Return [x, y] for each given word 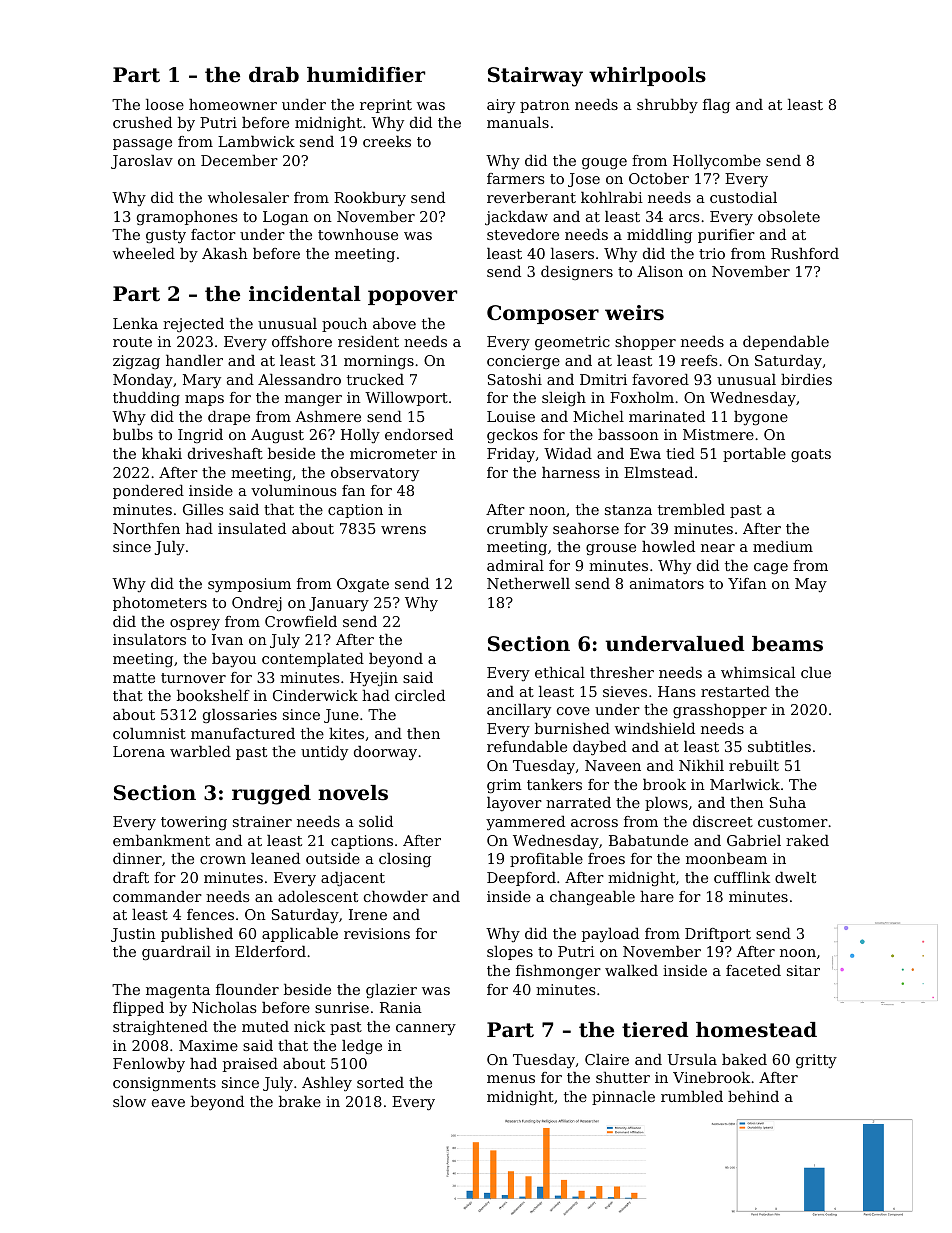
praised [250, 1065]
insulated [252, 528]
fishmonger [558, 972]
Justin [133, 935]
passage [142, 144]
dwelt [795, 877]
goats [811, 455]
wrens [403, 530]
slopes [510, 953]
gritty [816, 1061]
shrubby [667, 106]
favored [660, 379]
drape [229, 418]
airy [501, 106]
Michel [598, 416]
